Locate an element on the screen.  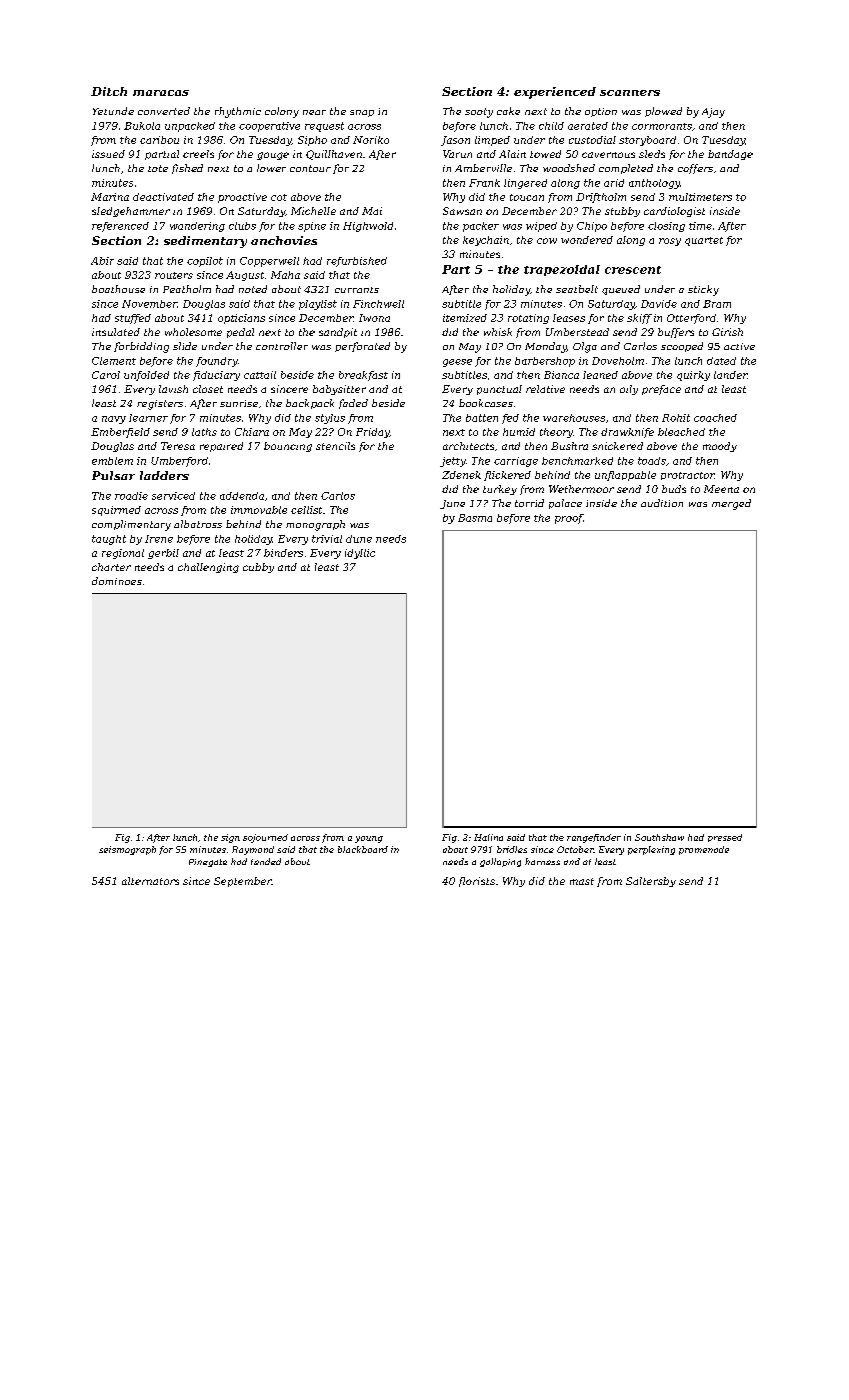
maracas is located at coordinates (161, 93).
